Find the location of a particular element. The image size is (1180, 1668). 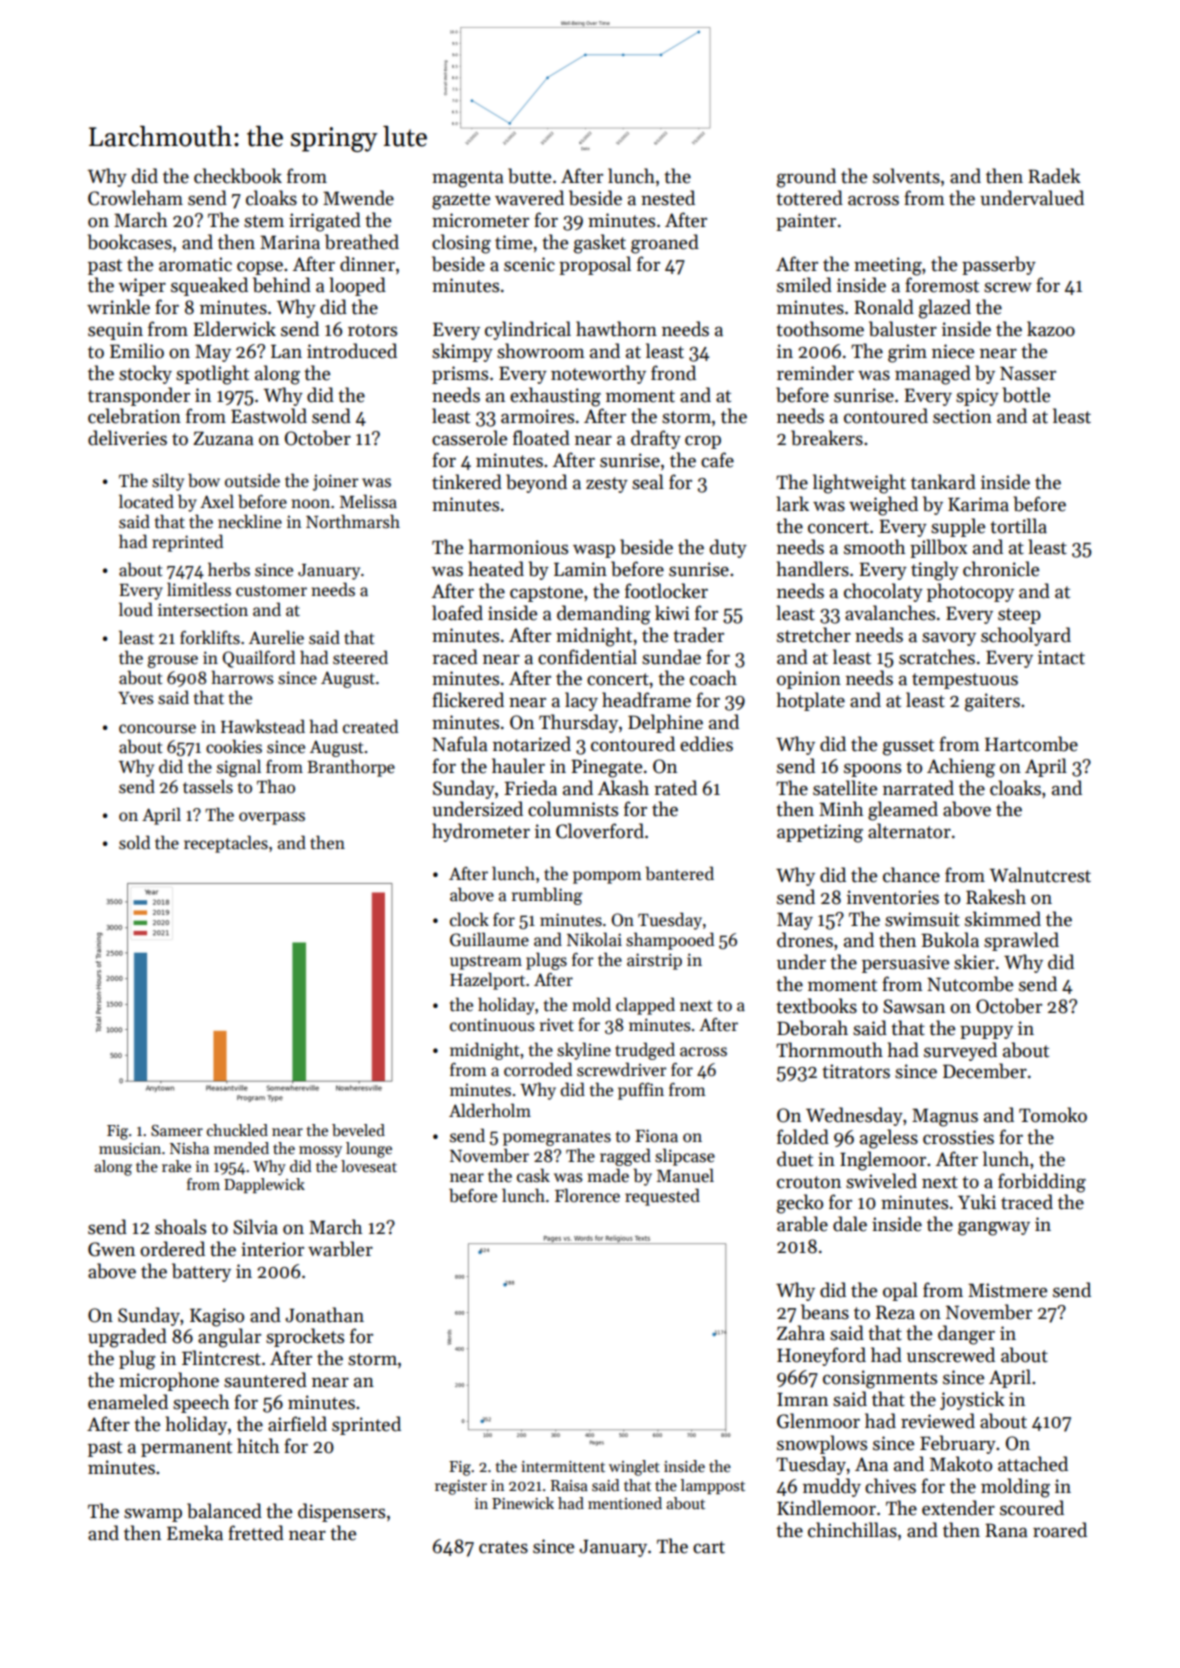

Yves is located at coordinates (136, 698).
